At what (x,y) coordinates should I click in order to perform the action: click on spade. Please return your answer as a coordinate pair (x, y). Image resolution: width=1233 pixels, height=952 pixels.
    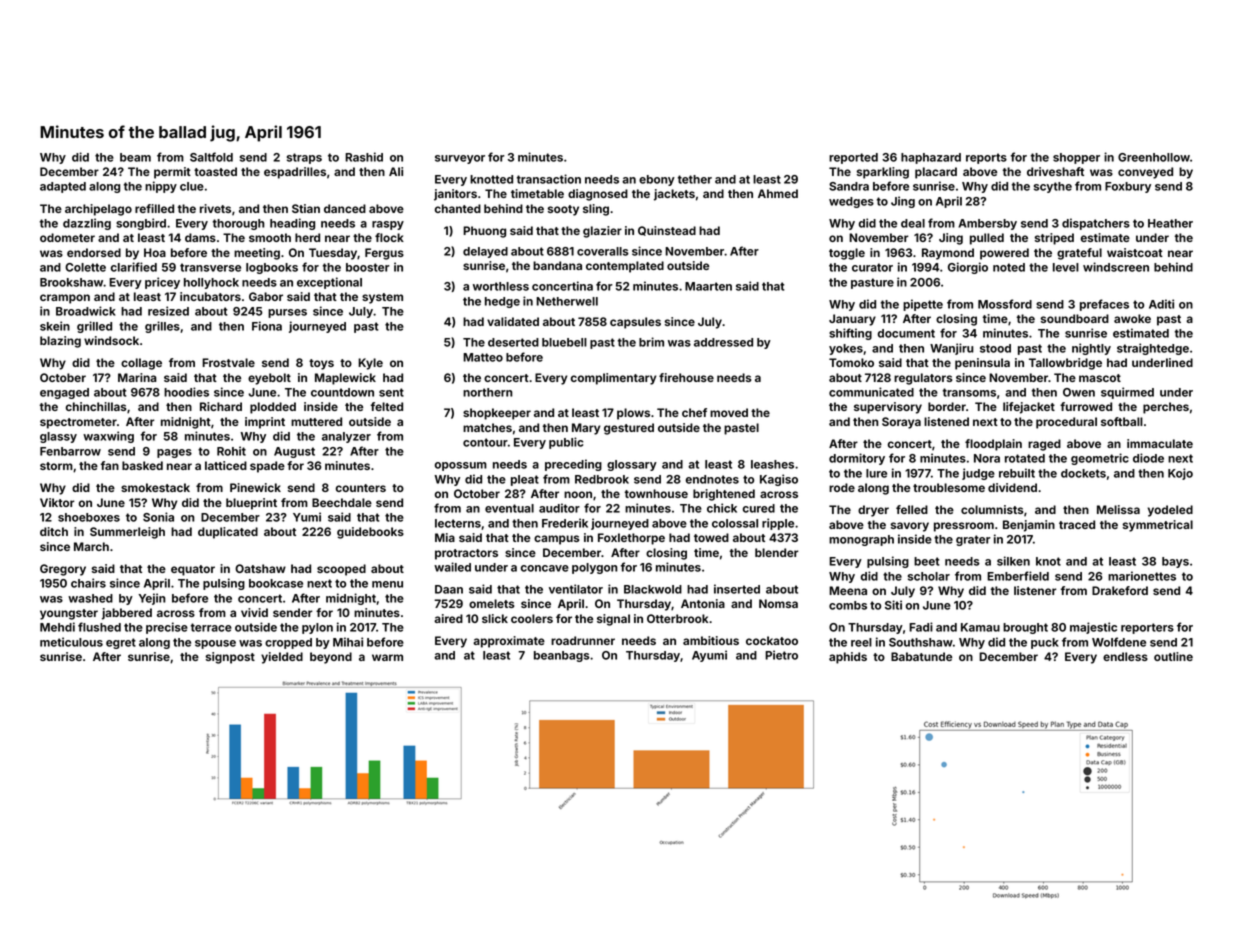
    Looking at the image, I should click on (267, 467).
